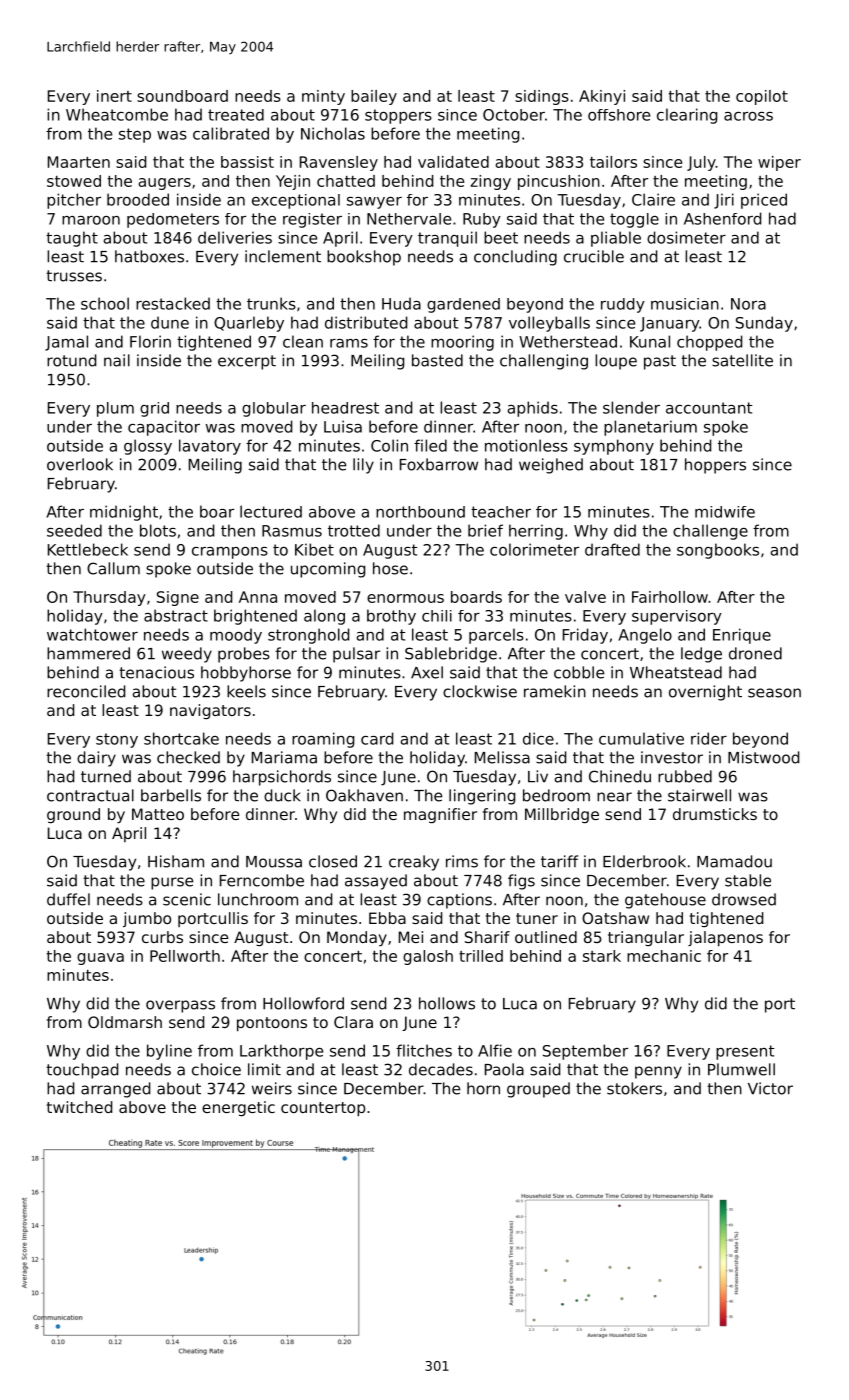  What do you see at coordinates (303, 341) in the screenshot?
I see `clean` at bounding box center [303, 341].
